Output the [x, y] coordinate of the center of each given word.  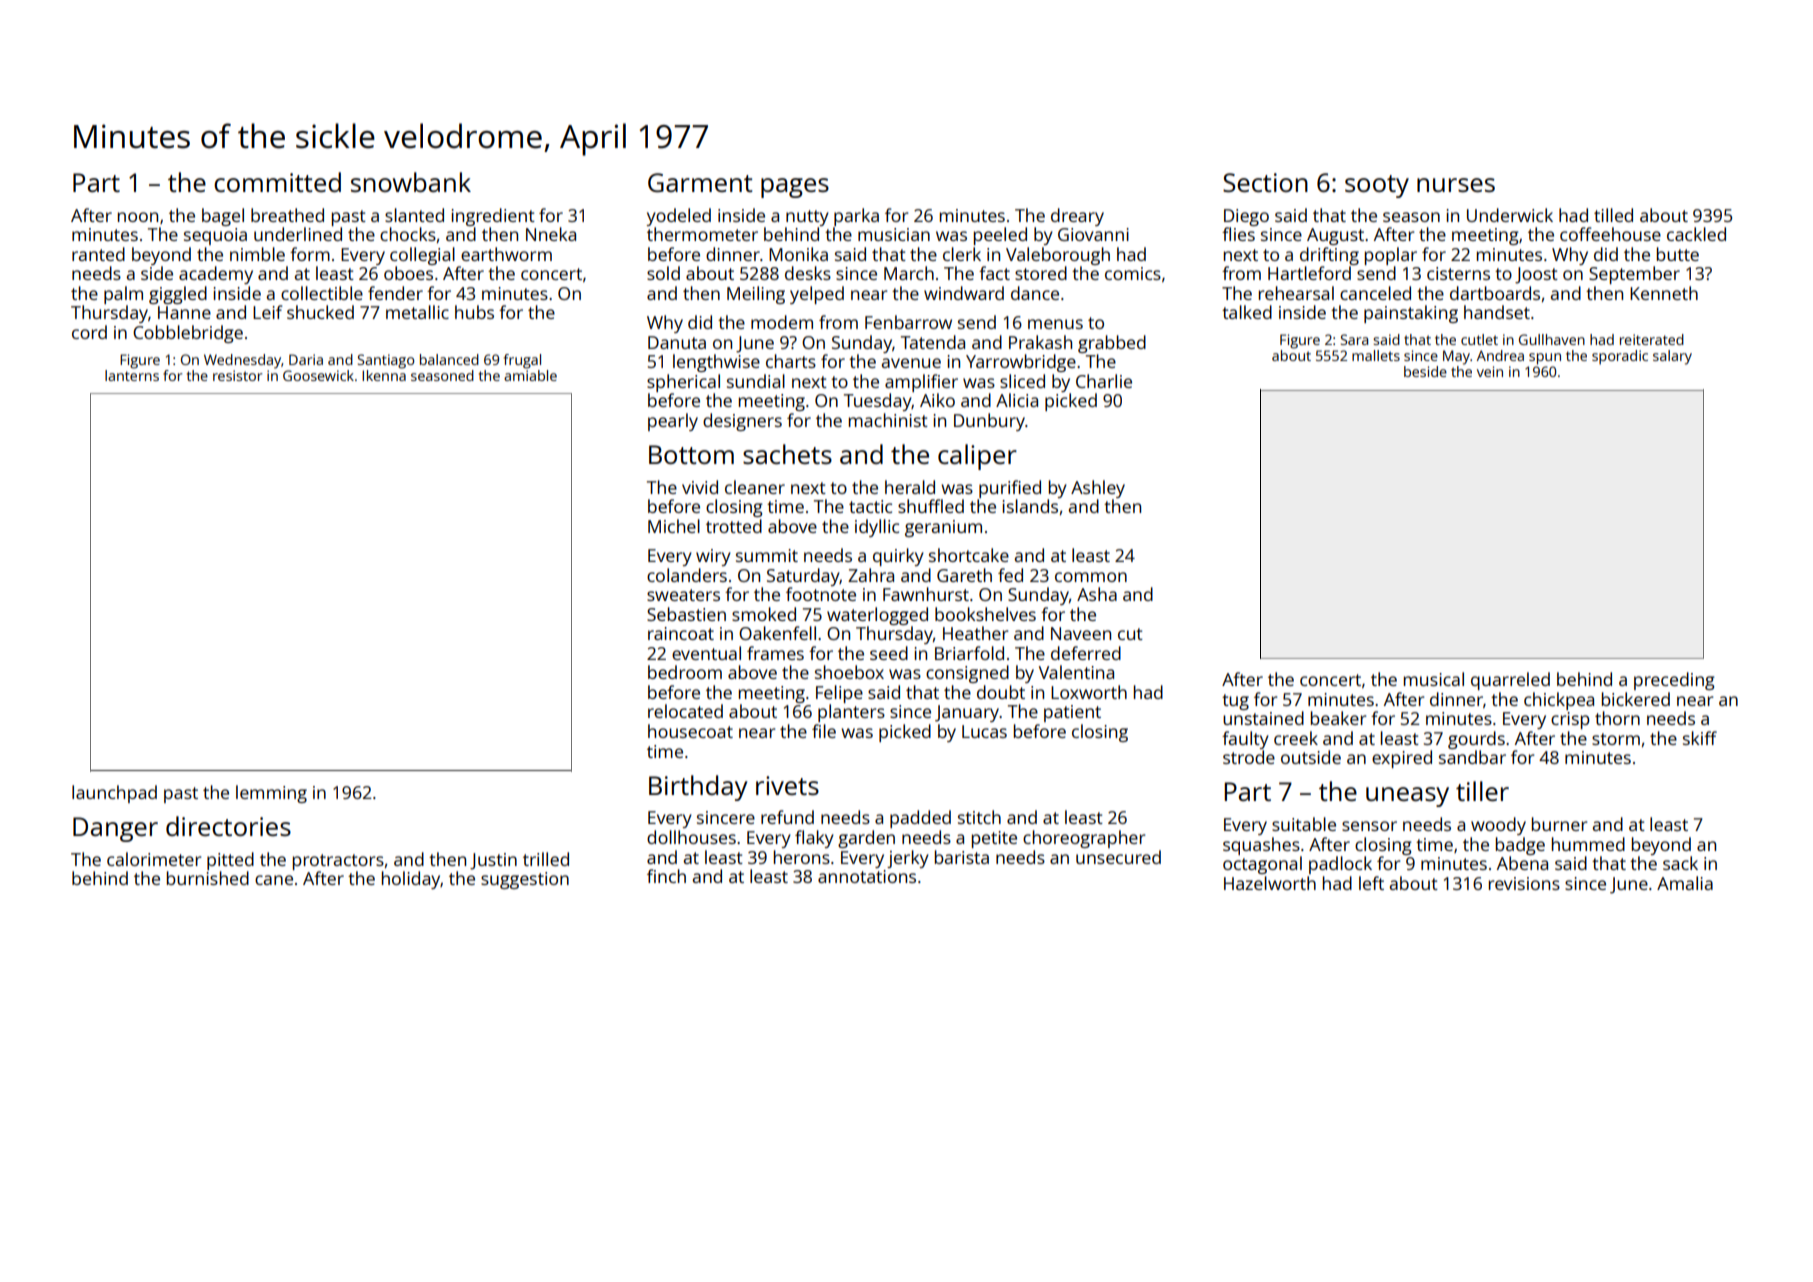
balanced [449, 359]
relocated [685, 711]
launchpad [114, 794]
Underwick [1510, 215]
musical [1434, 679]
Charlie [1104, 381]
